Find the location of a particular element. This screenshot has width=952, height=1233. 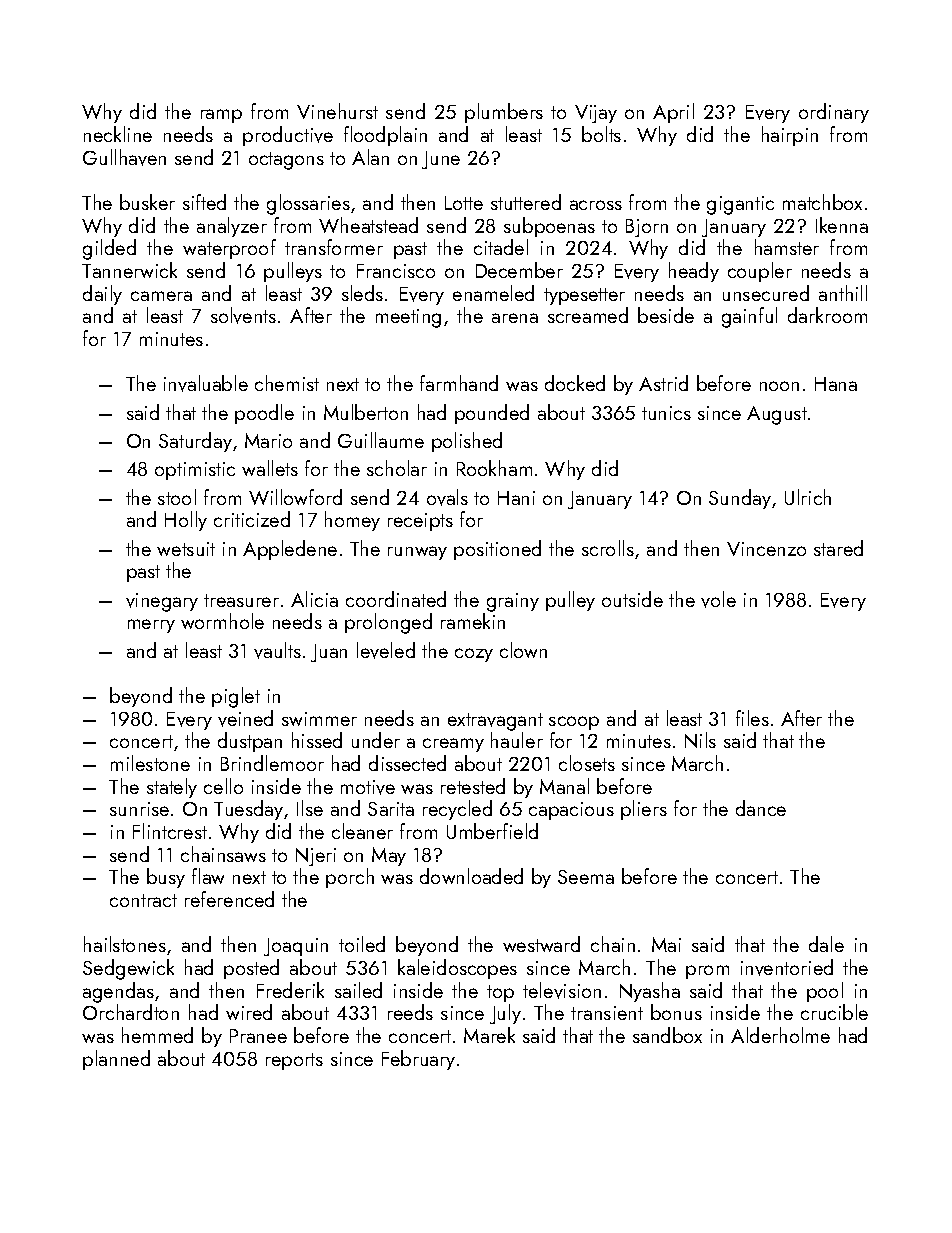

extravagant is located at coordinates (495, 722).
